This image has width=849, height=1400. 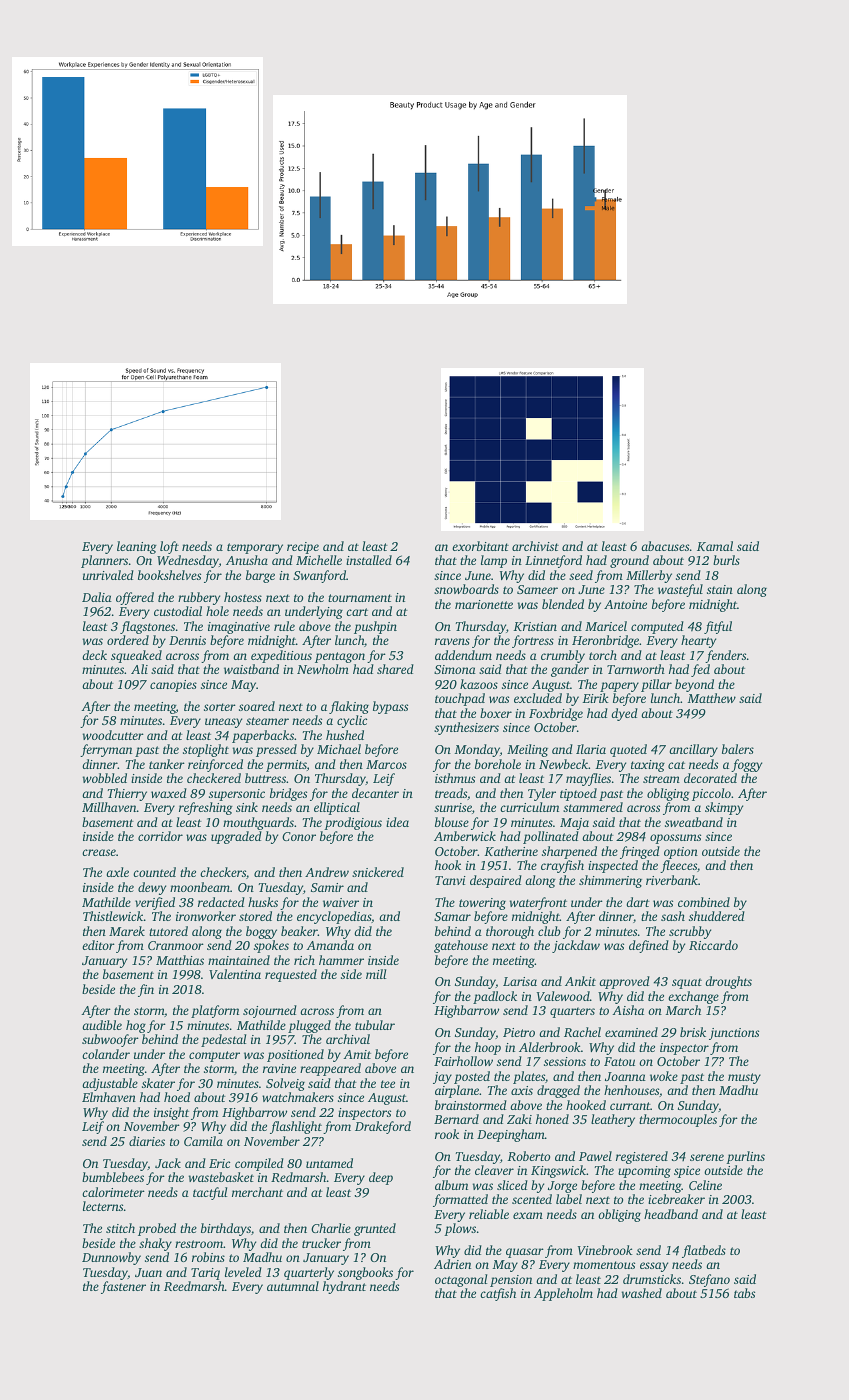 I want to click on tabs, so click(x=744, y=1293).
